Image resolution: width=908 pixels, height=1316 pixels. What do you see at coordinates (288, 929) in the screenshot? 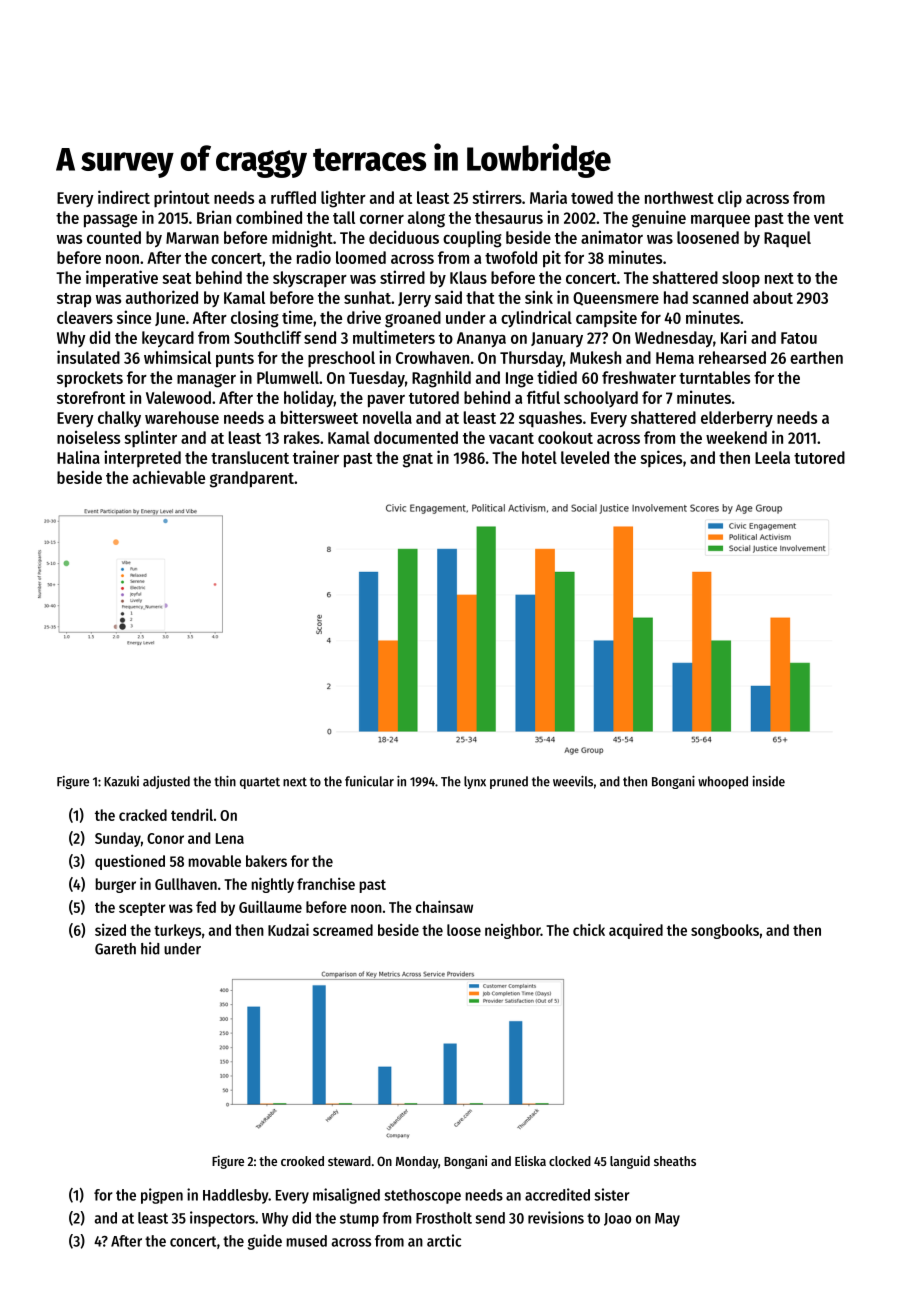
I see `Kudzai` at bounding box center [288, 929].
